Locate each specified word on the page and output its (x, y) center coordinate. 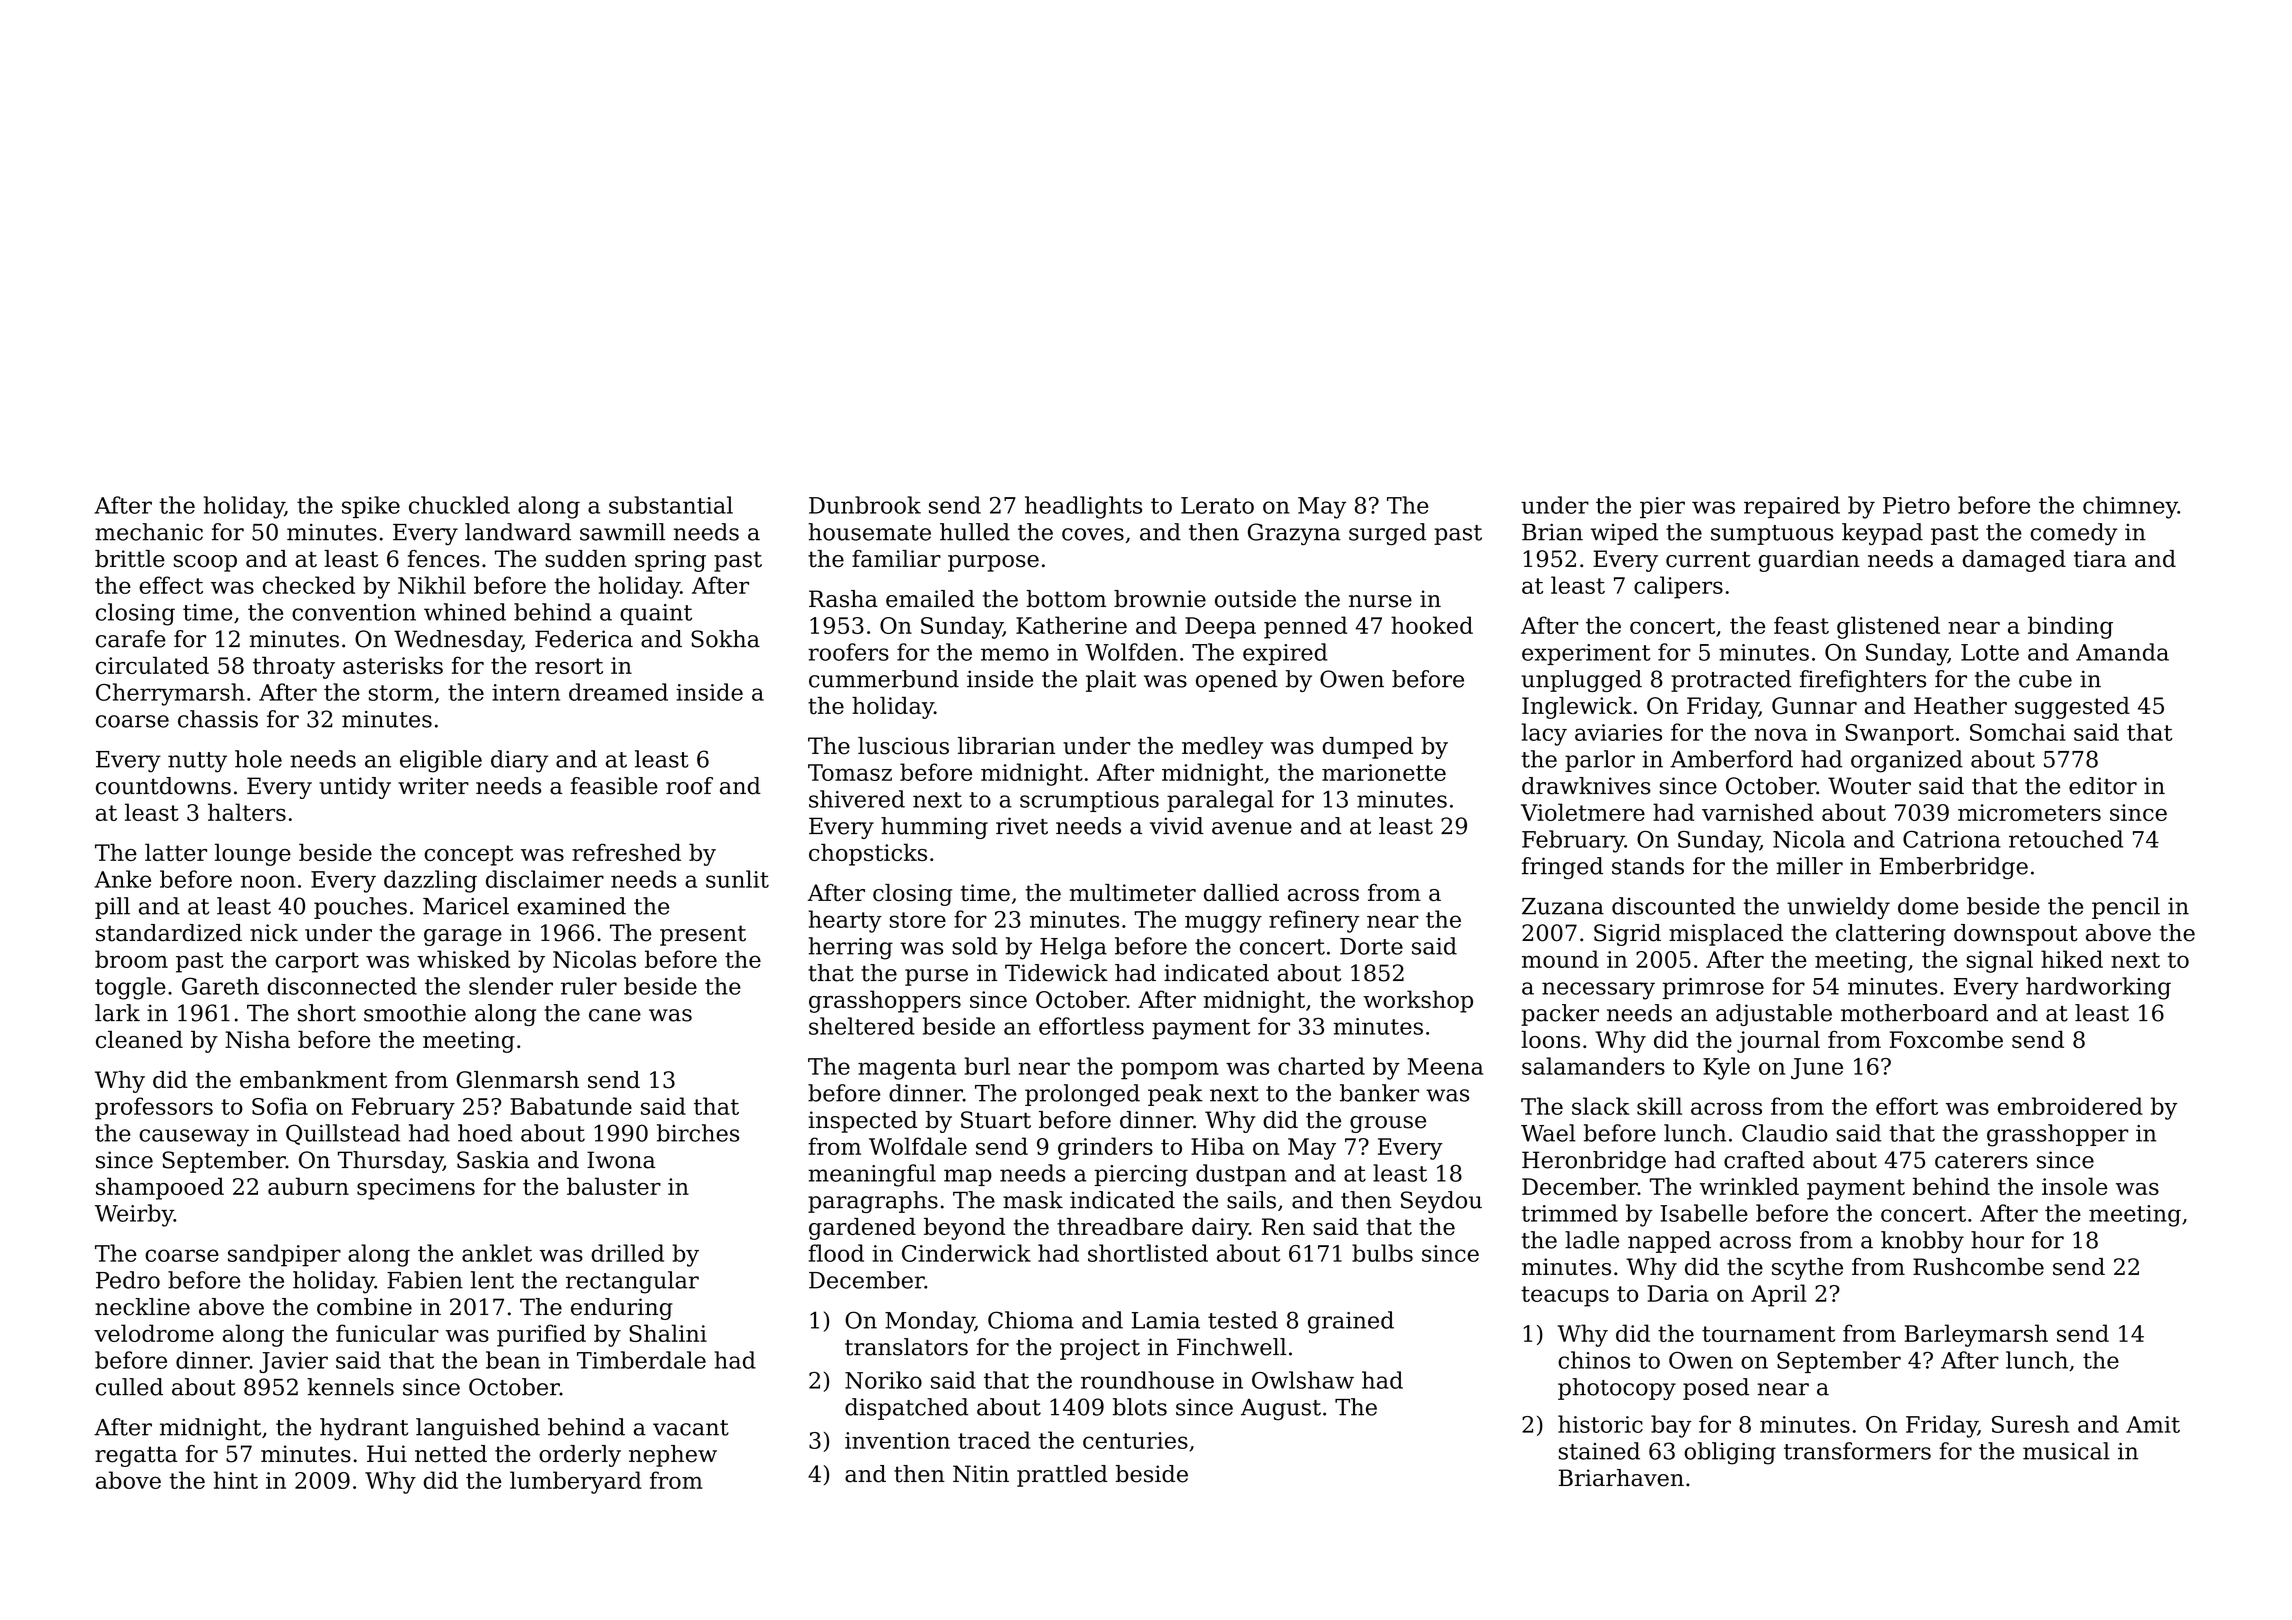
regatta (136, 1456)
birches (698, 1133)
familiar (896, 559)
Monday (930, 1322)
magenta (907, 1069)
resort (569, 666)
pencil (2126, 908)
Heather (1960, 706)
